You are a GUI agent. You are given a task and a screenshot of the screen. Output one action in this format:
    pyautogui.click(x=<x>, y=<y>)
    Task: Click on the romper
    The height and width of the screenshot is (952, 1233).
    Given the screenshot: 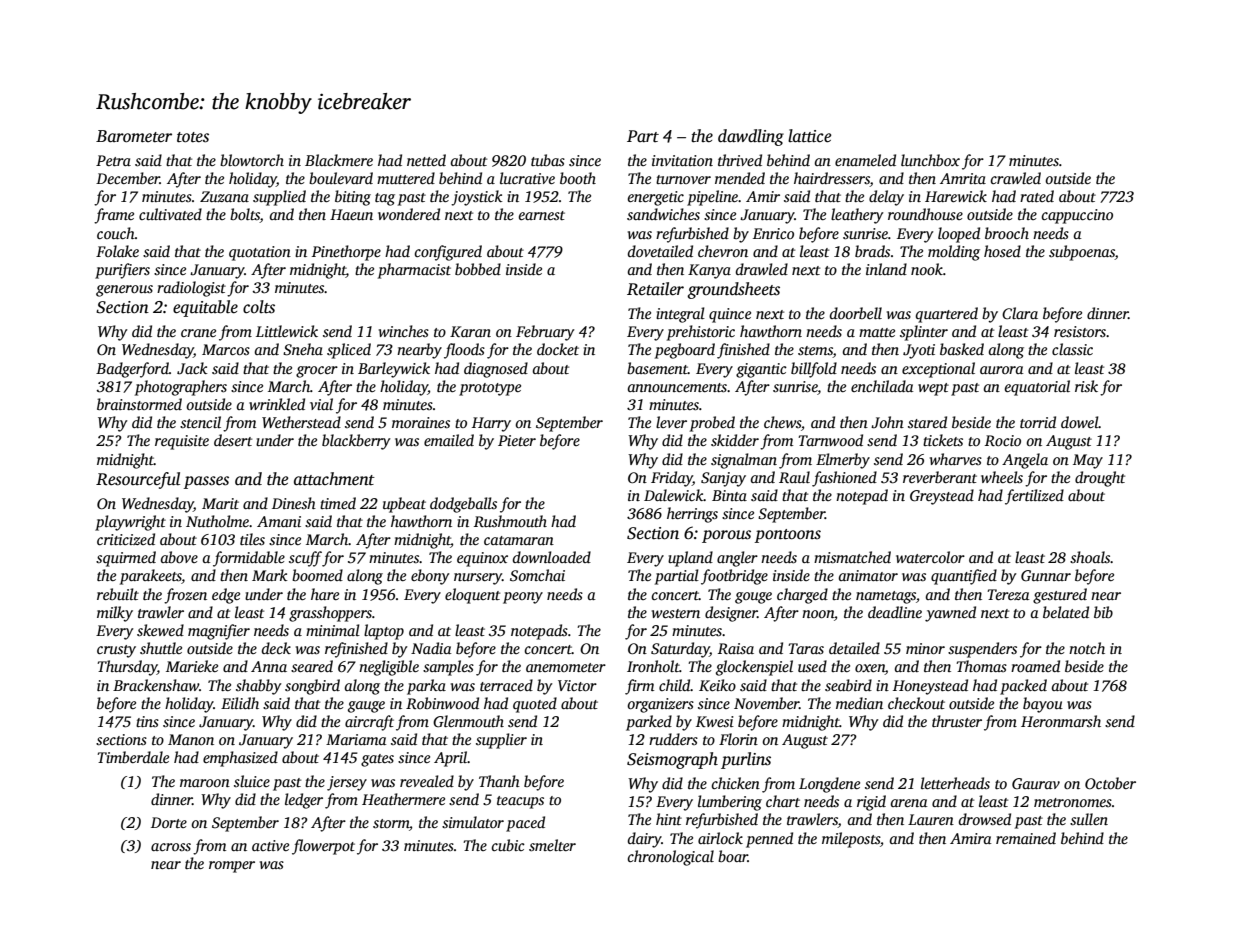 What is the action you would take?
    pyautogui.click(x=232, y=867)
